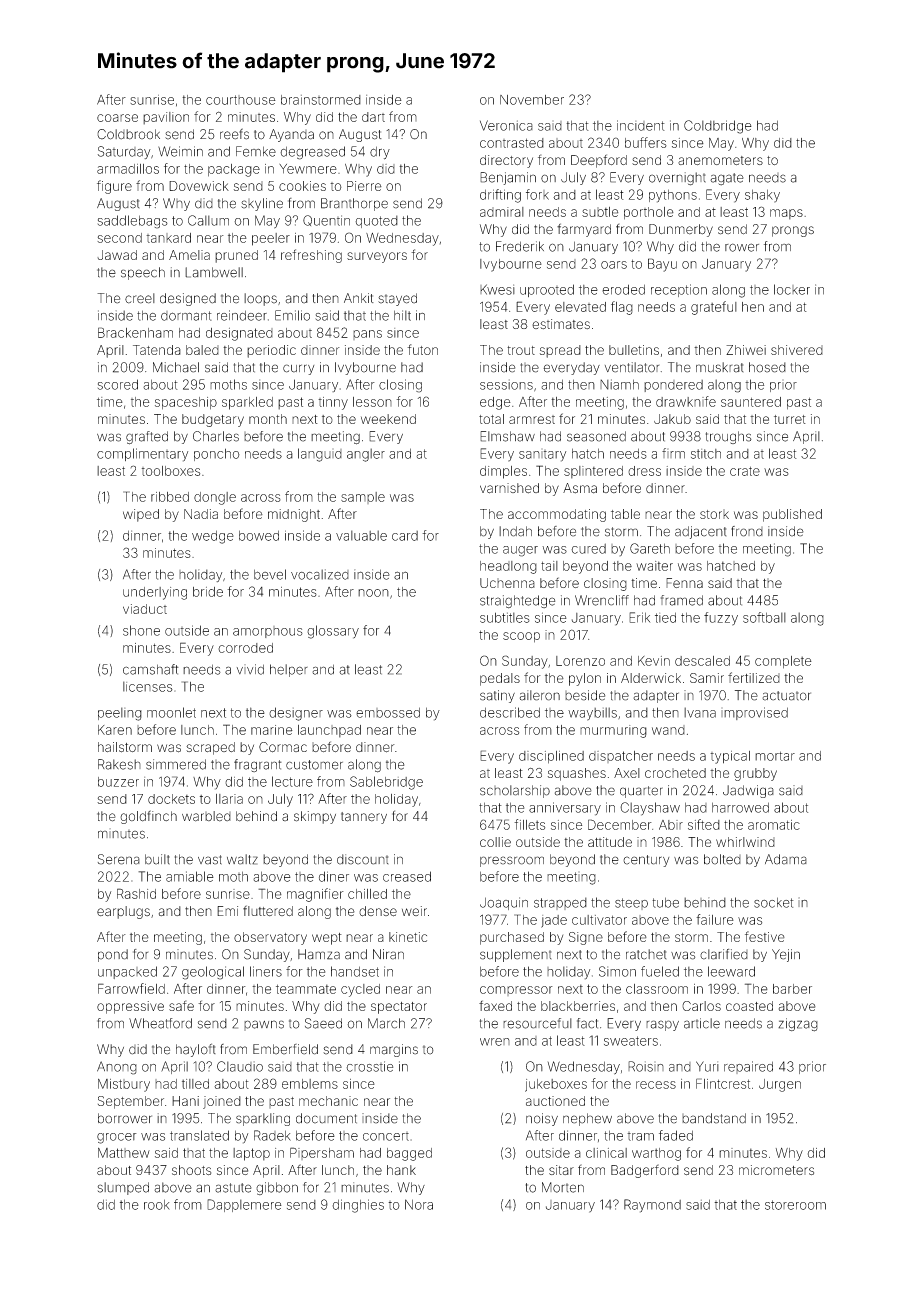 The image size is (924, 1308). I want to click on fuzzy, so click(721, 619).
